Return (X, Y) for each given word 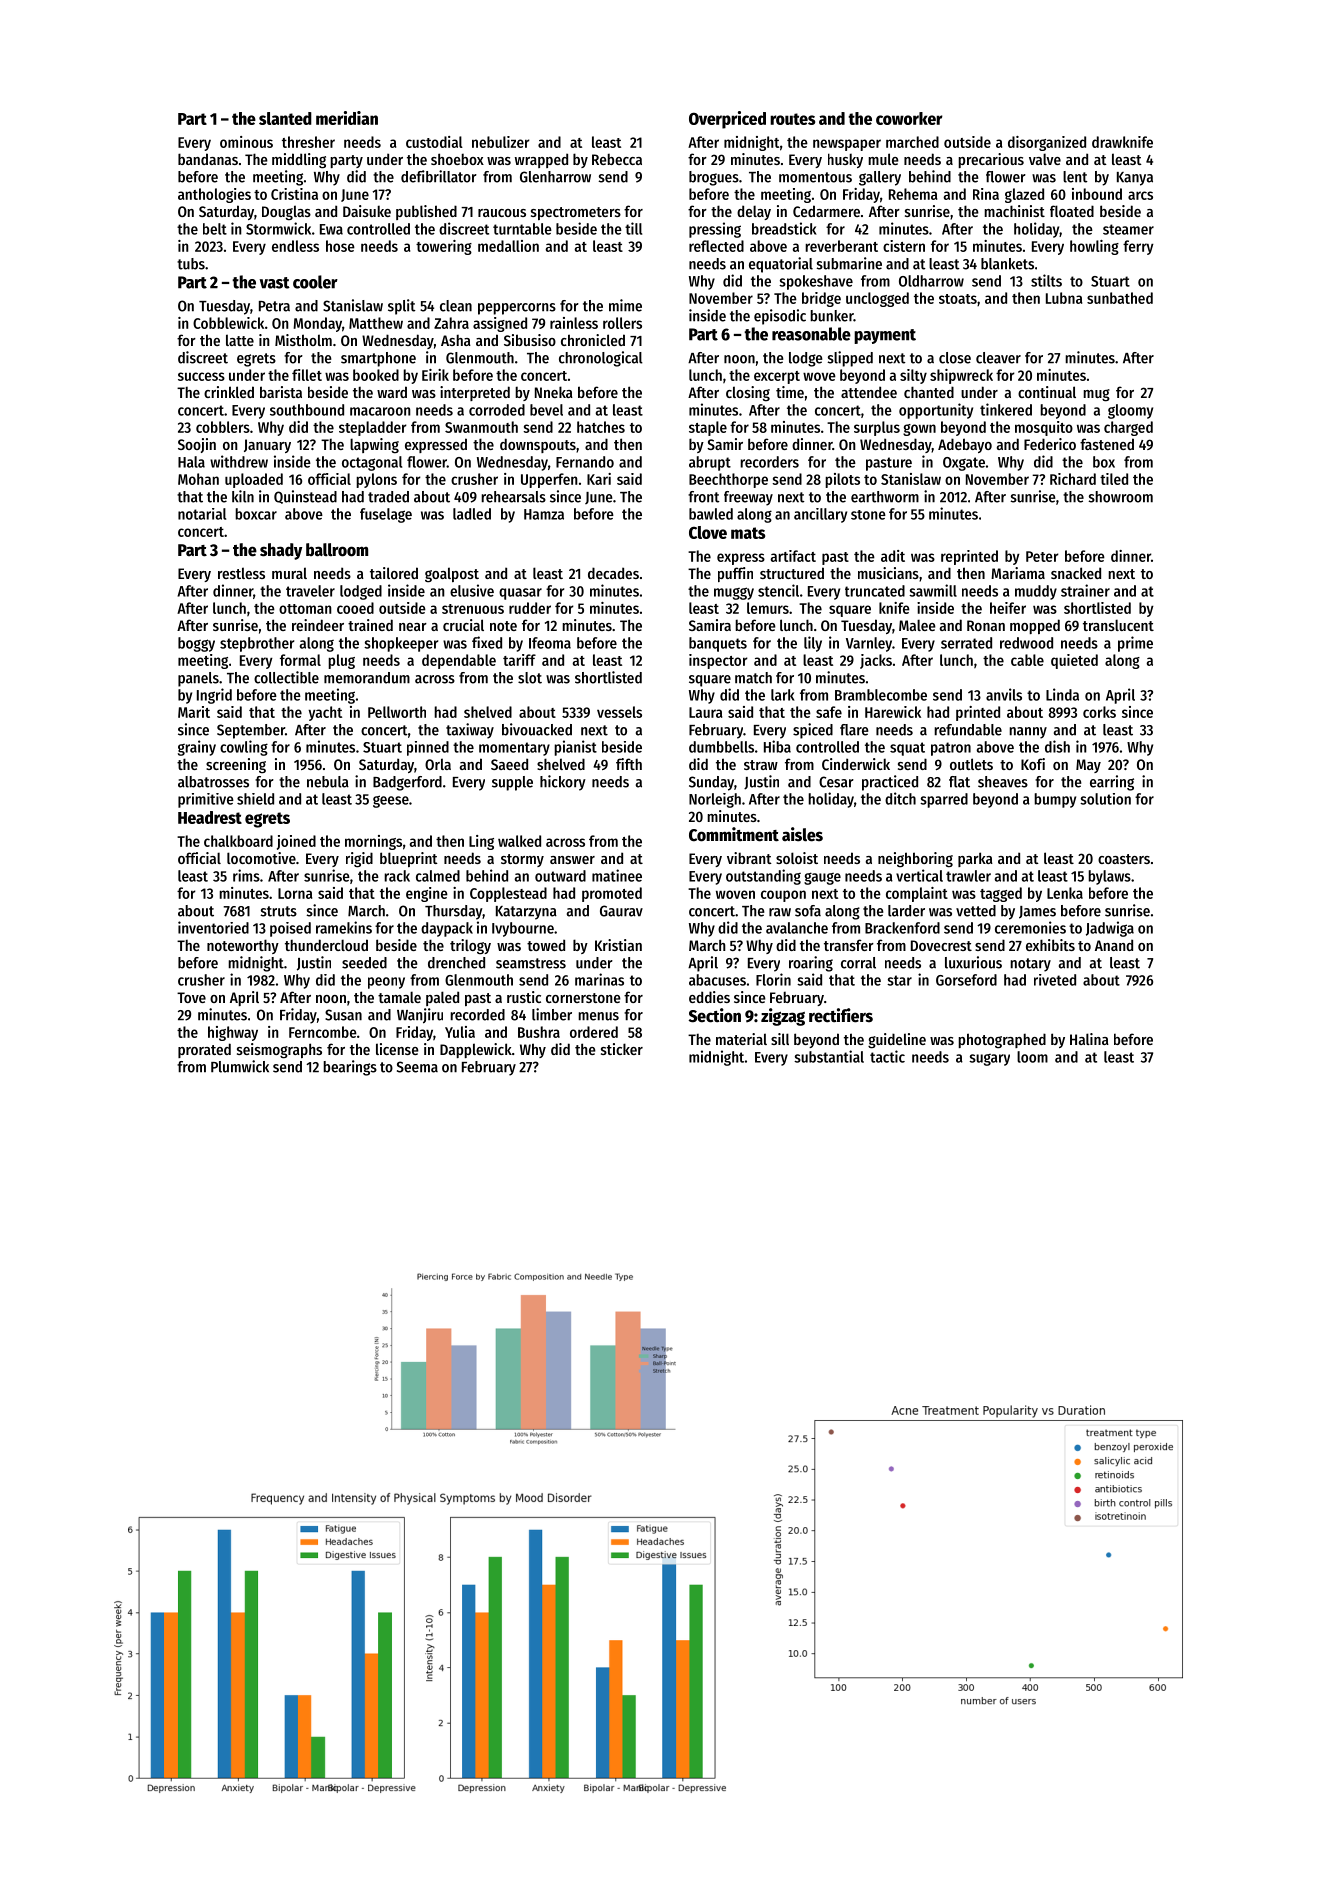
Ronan (986, 625)
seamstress (531, 963)
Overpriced (727, 120)
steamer (1128, 229)
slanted (285, 118)
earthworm (885, 497)
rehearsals (513, 497)
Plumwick (240, 1066)
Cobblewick (228, 323)
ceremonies (1030, 927)
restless (241, 573)
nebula (328, 782)
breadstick (784, 228)
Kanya (1135, 179)
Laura (705, 712)
